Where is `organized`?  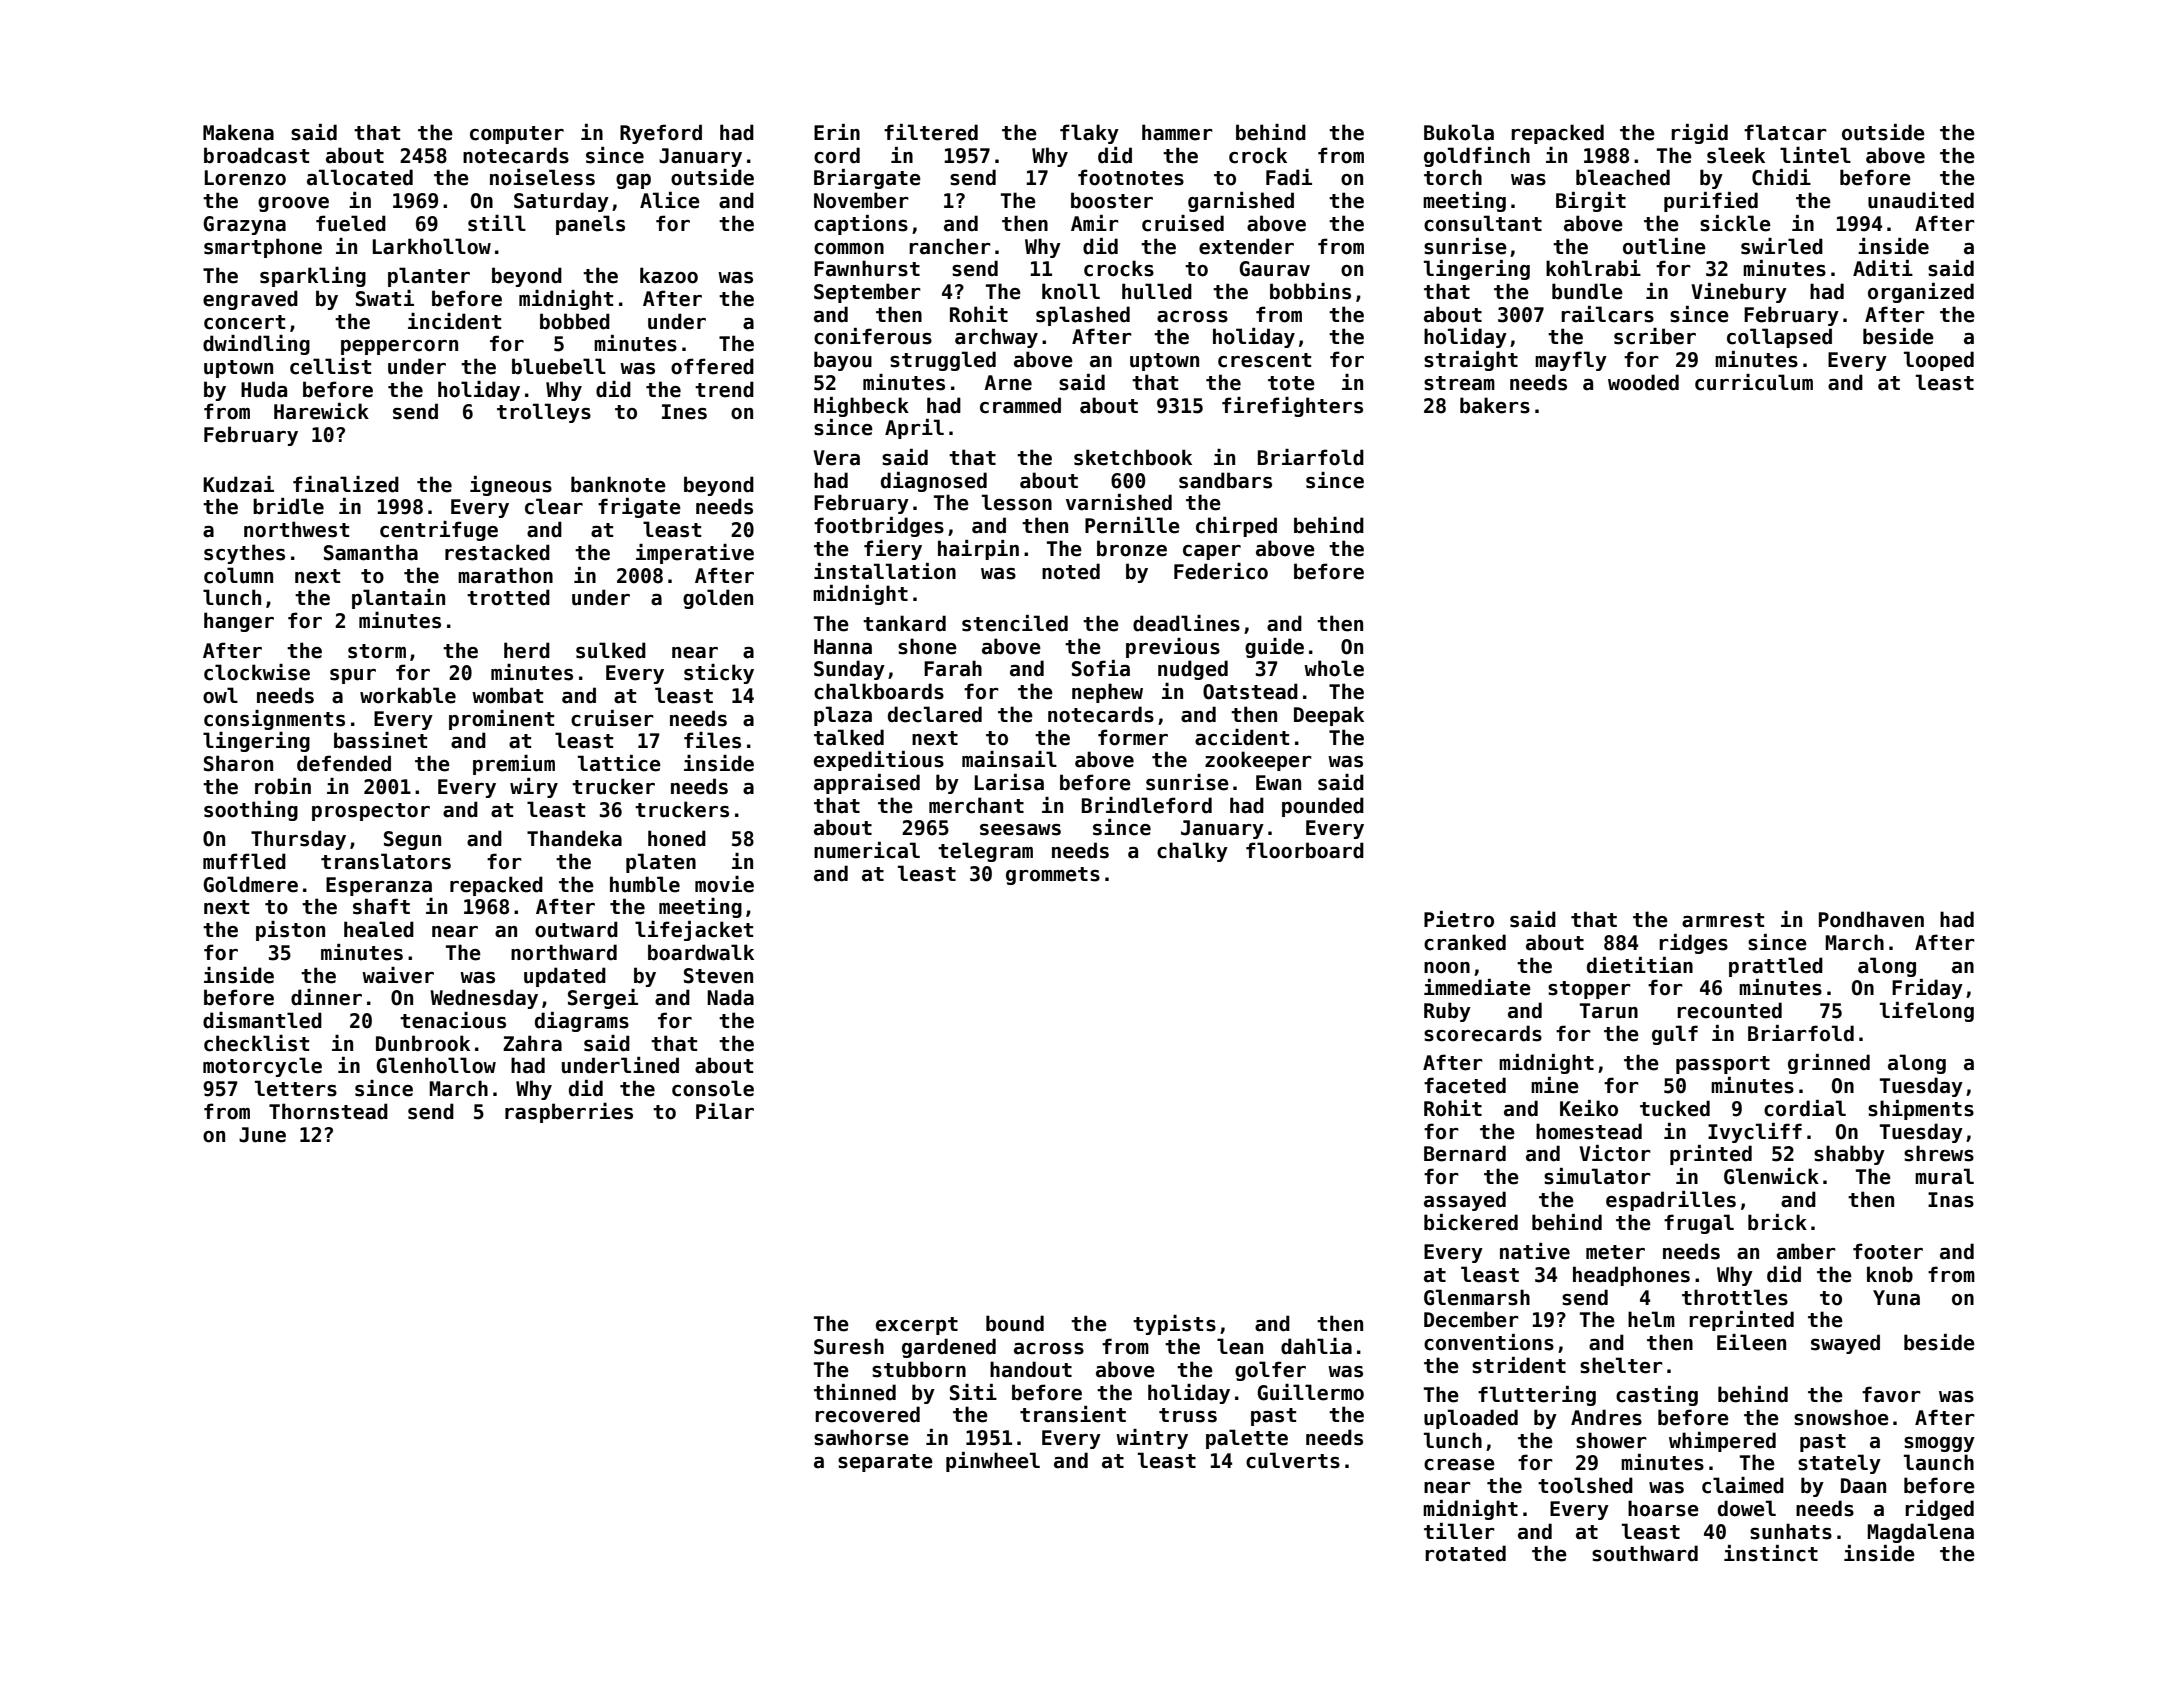 organized is located at coordinates (1921, 293).
